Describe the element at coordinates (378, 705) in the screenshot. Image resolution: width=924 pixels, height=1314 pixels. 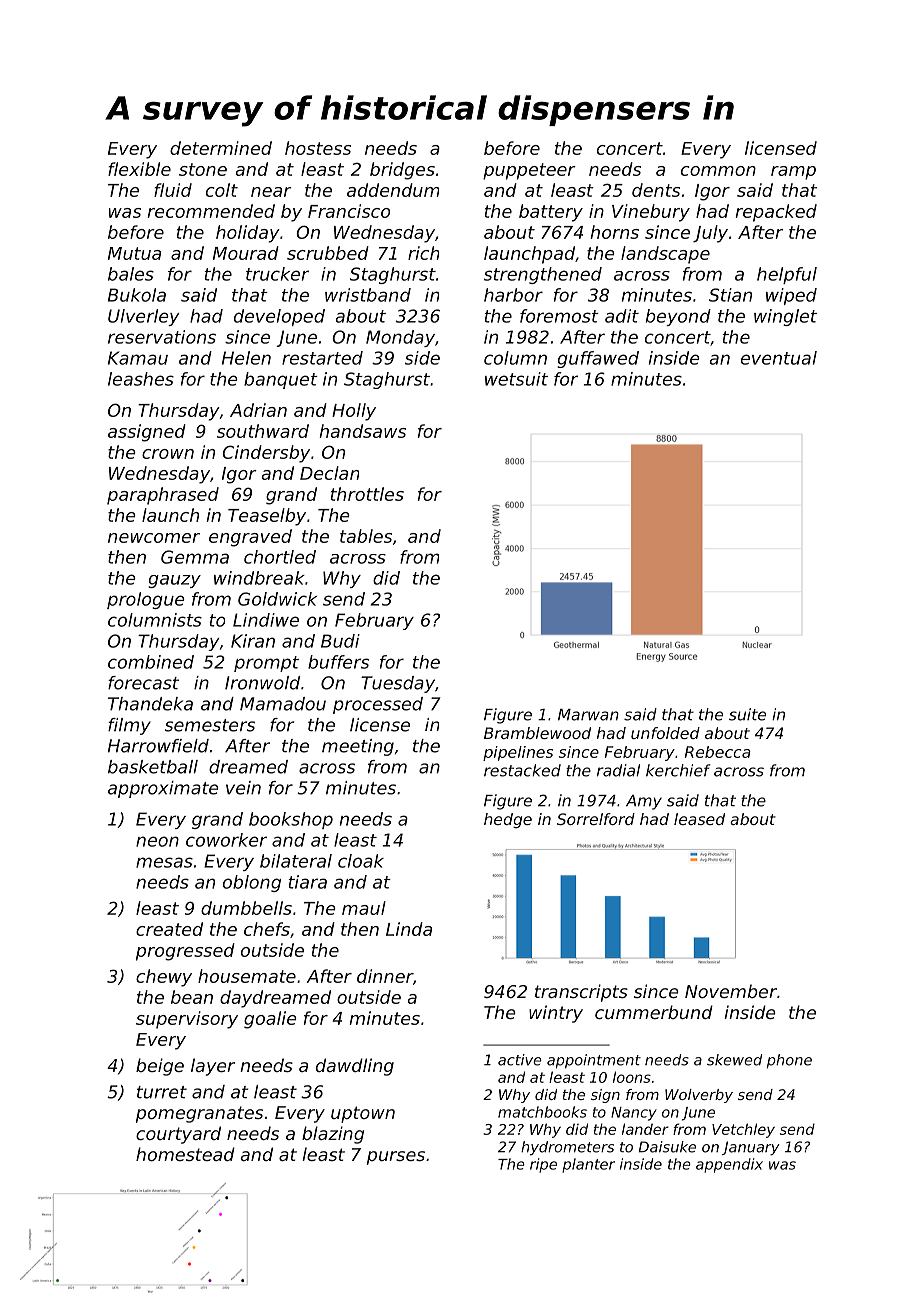
I see `processed` at that location.
